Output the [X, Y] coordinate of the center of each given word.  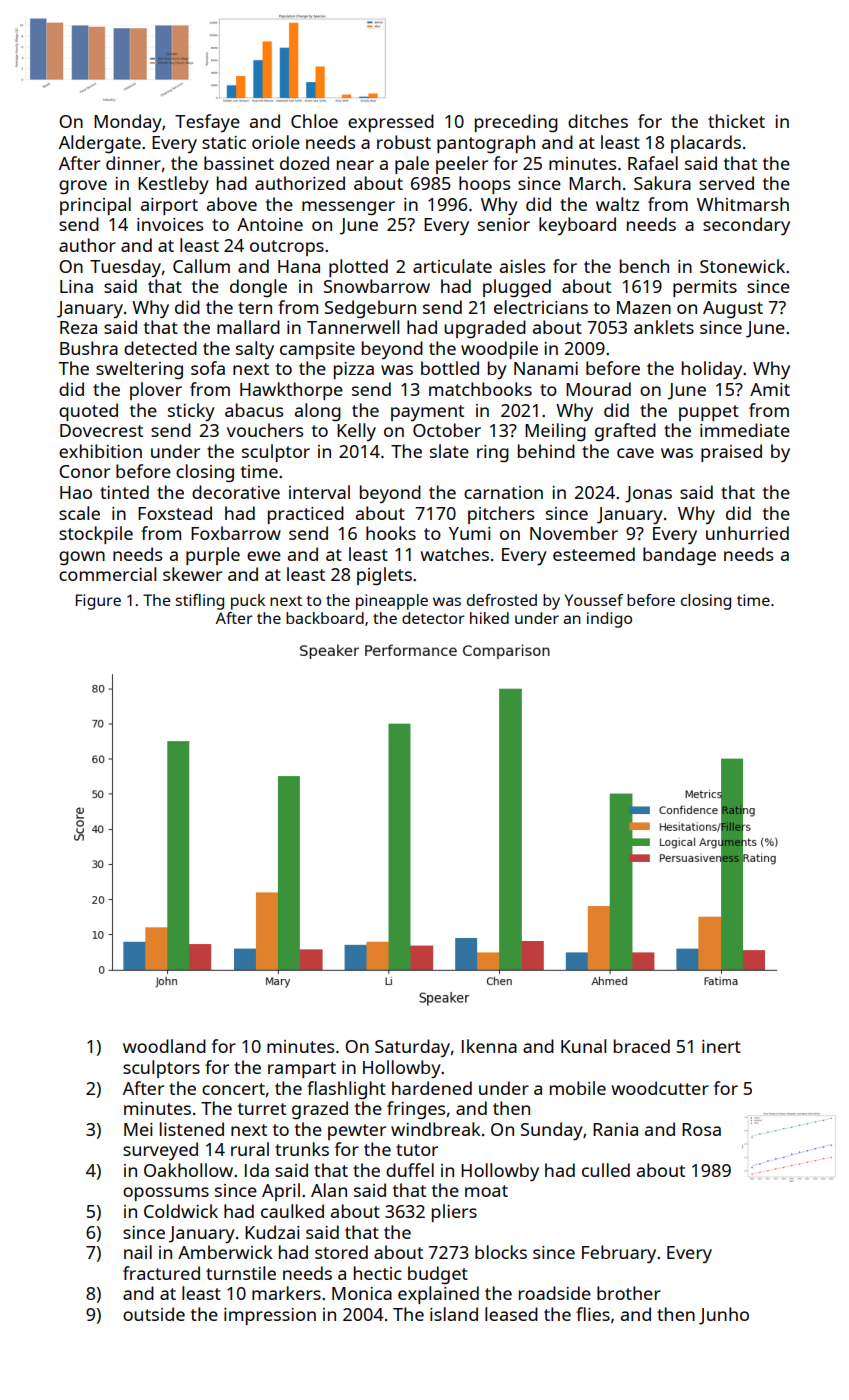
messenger [348, 208]
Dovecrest [101, 430]
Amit [770, 389]
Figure [98, 602]
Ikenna [489, 1046]
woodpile [499, 350]
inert [721, 1046]
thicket [736, 121]
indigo [609, 620]
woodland [164, 1046]
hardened [432, 1088]
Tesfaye [207, 123]
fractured [161, 1273]
